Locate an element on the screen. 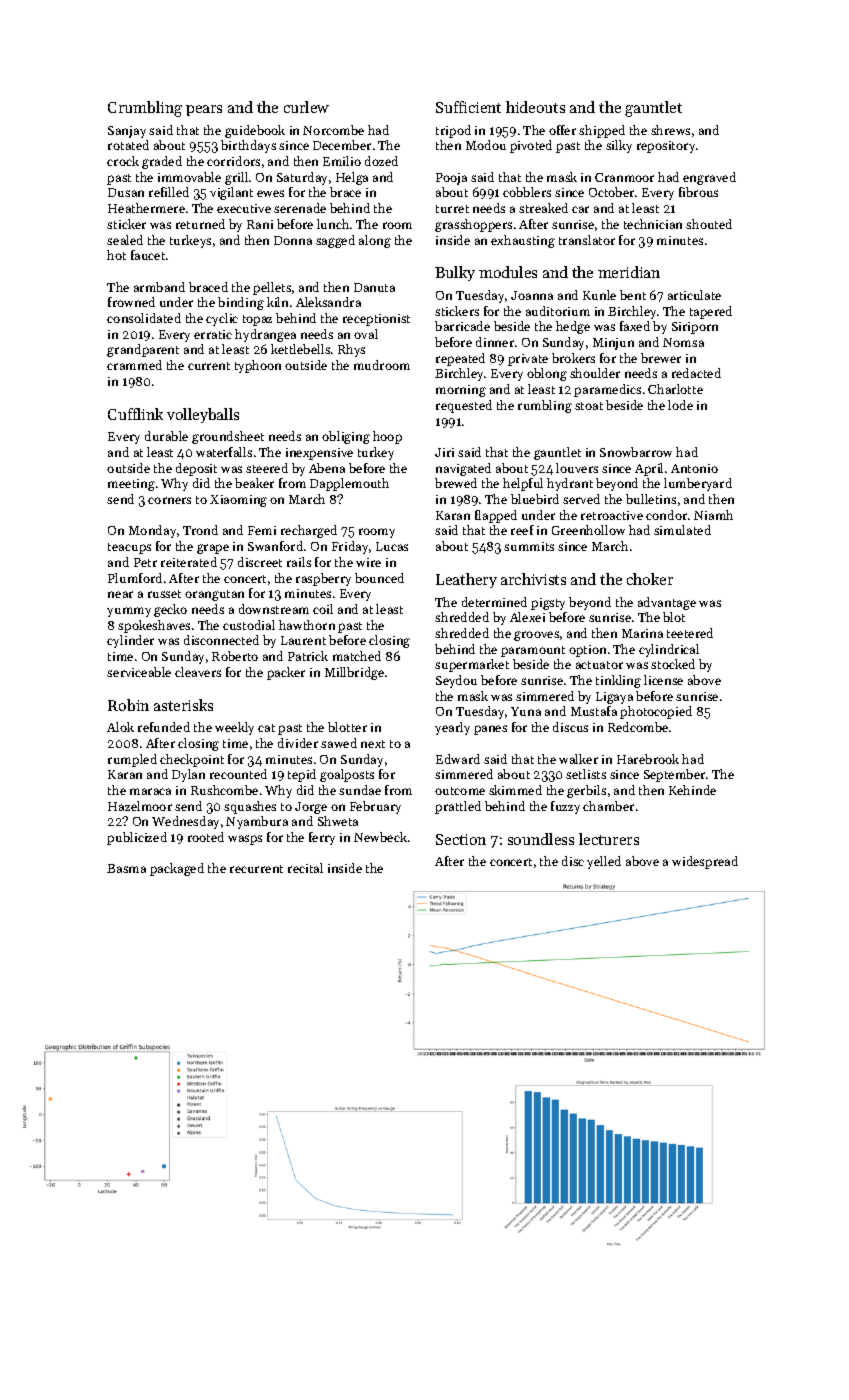 This screenshot has height=1400, width=849. paramount is located at coordinates (533, 651).
